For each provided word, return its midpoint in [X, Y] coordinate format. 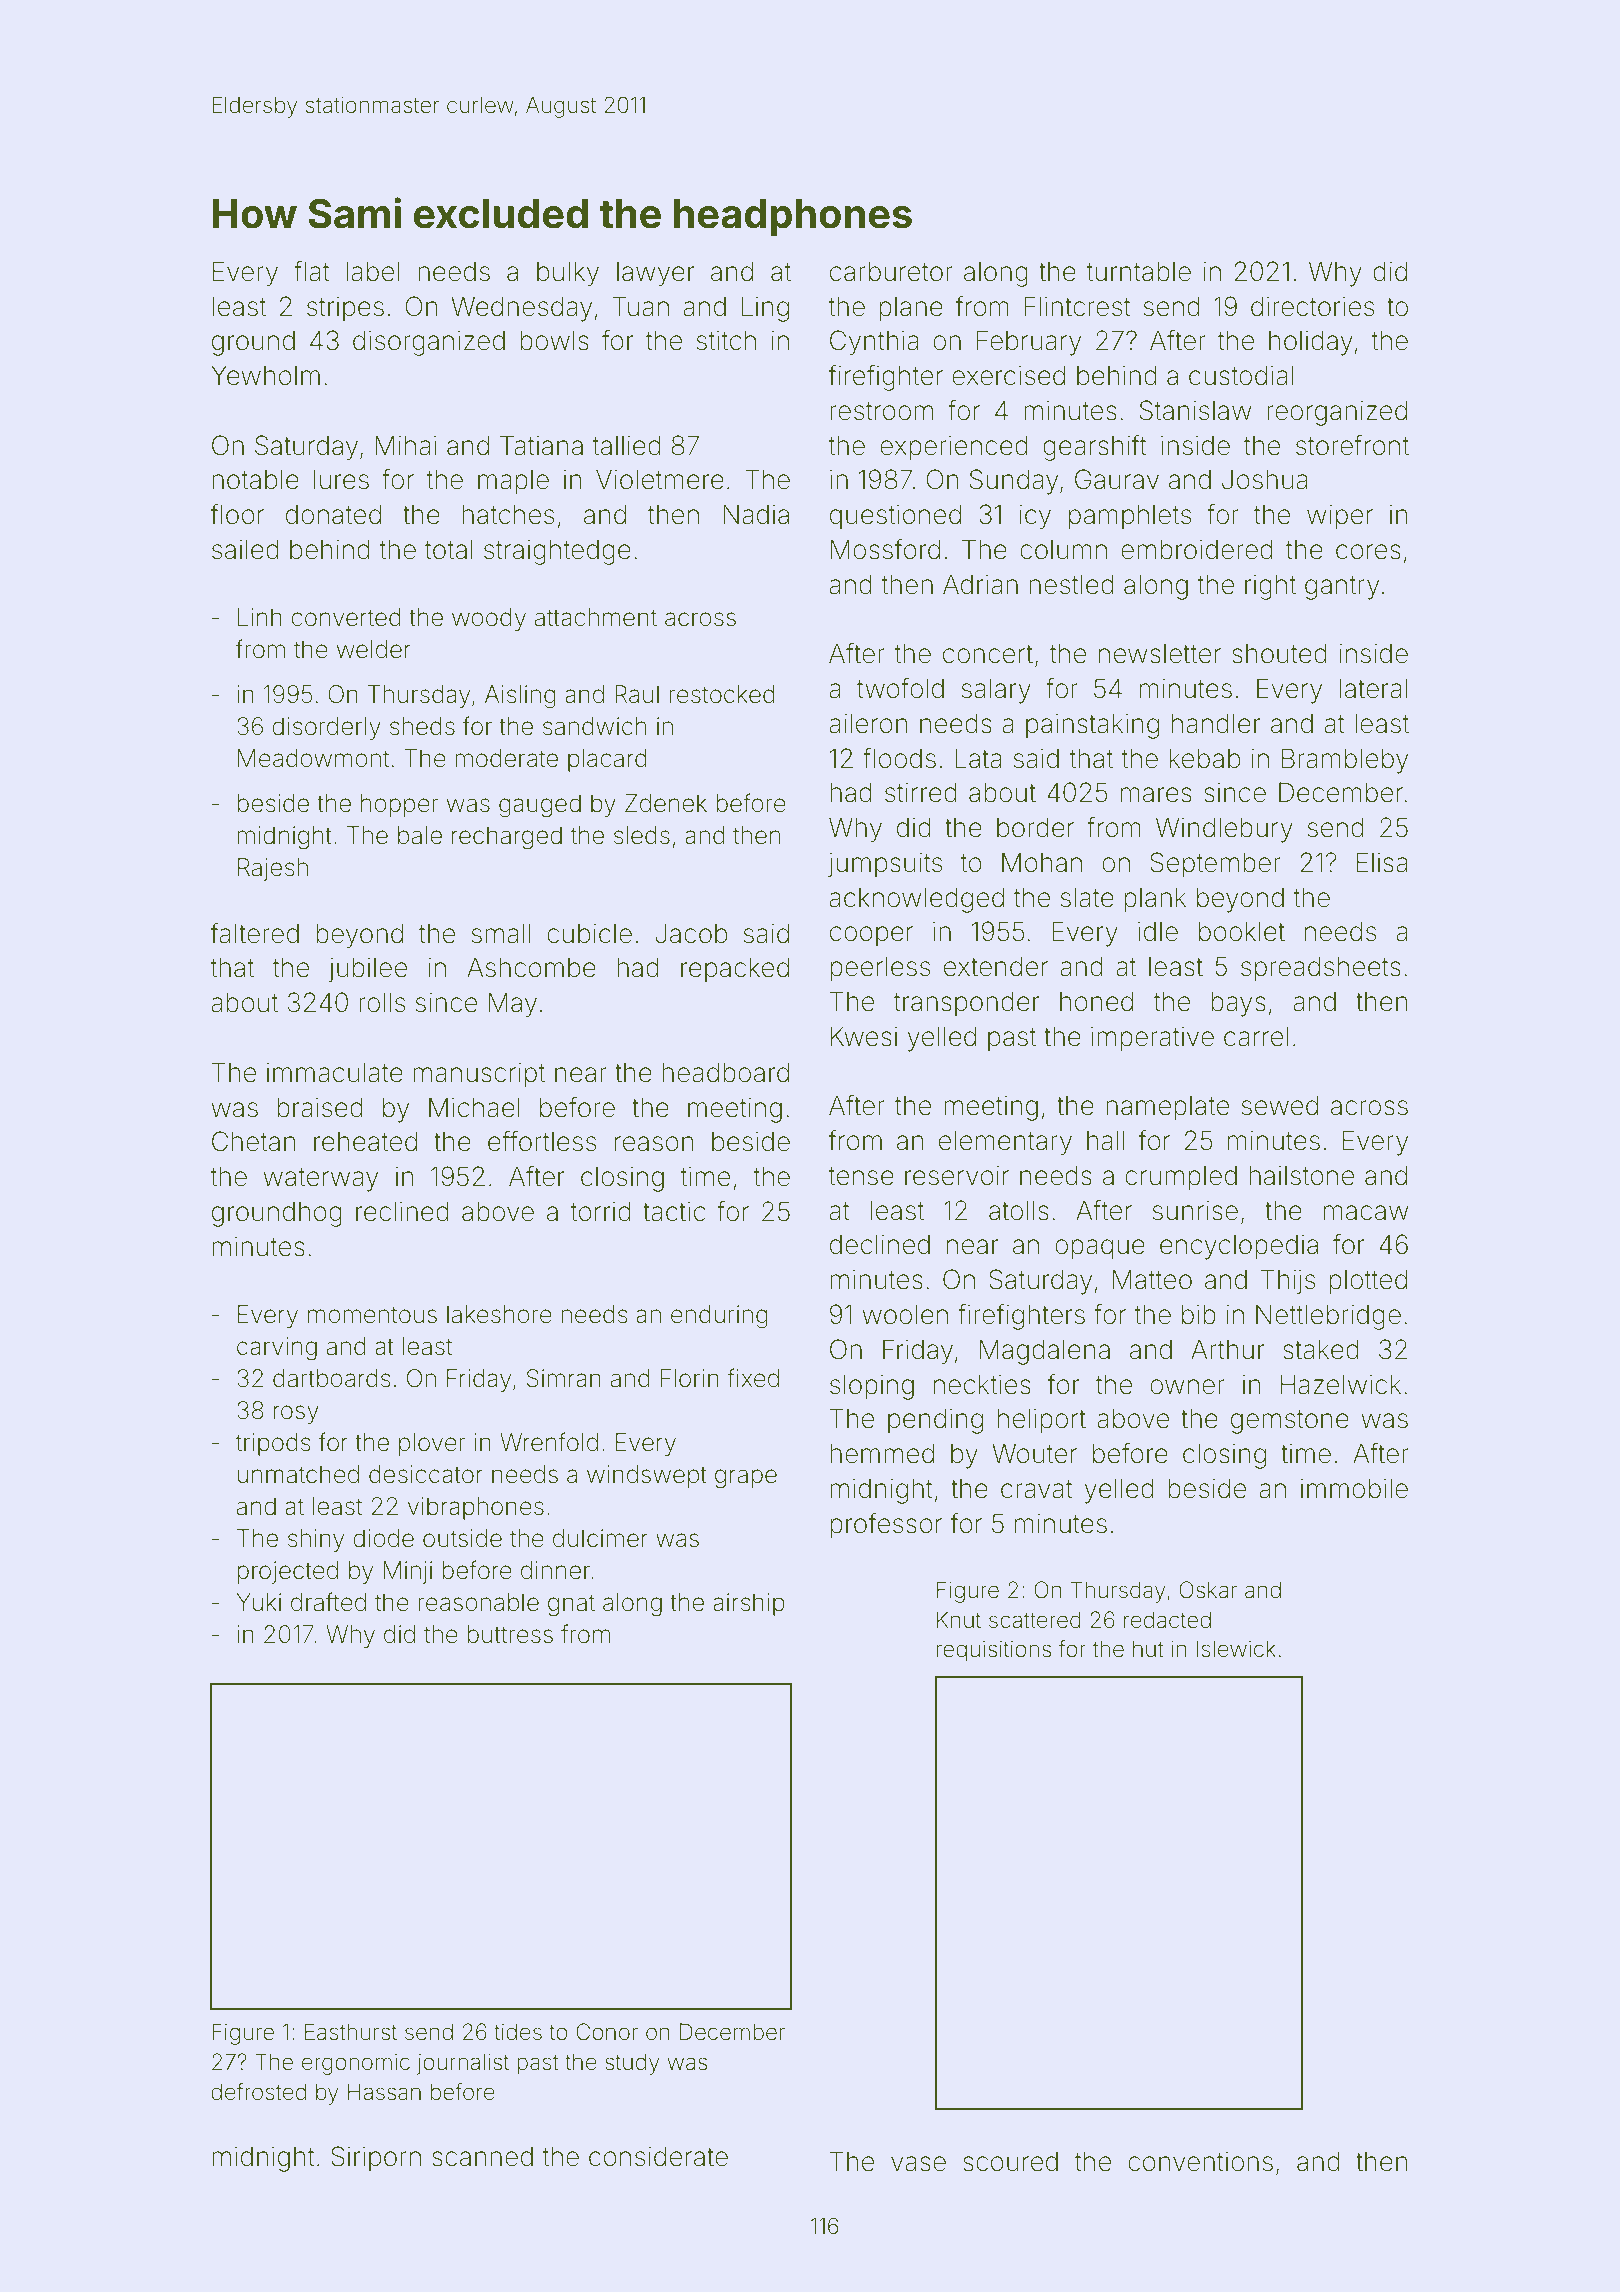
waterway [320, 1180]
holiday [1311, 343]
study [632, 2064]
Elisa [1382, 862]
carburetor [891, 271]
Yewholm [265, 375]
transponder [967, 1004]
